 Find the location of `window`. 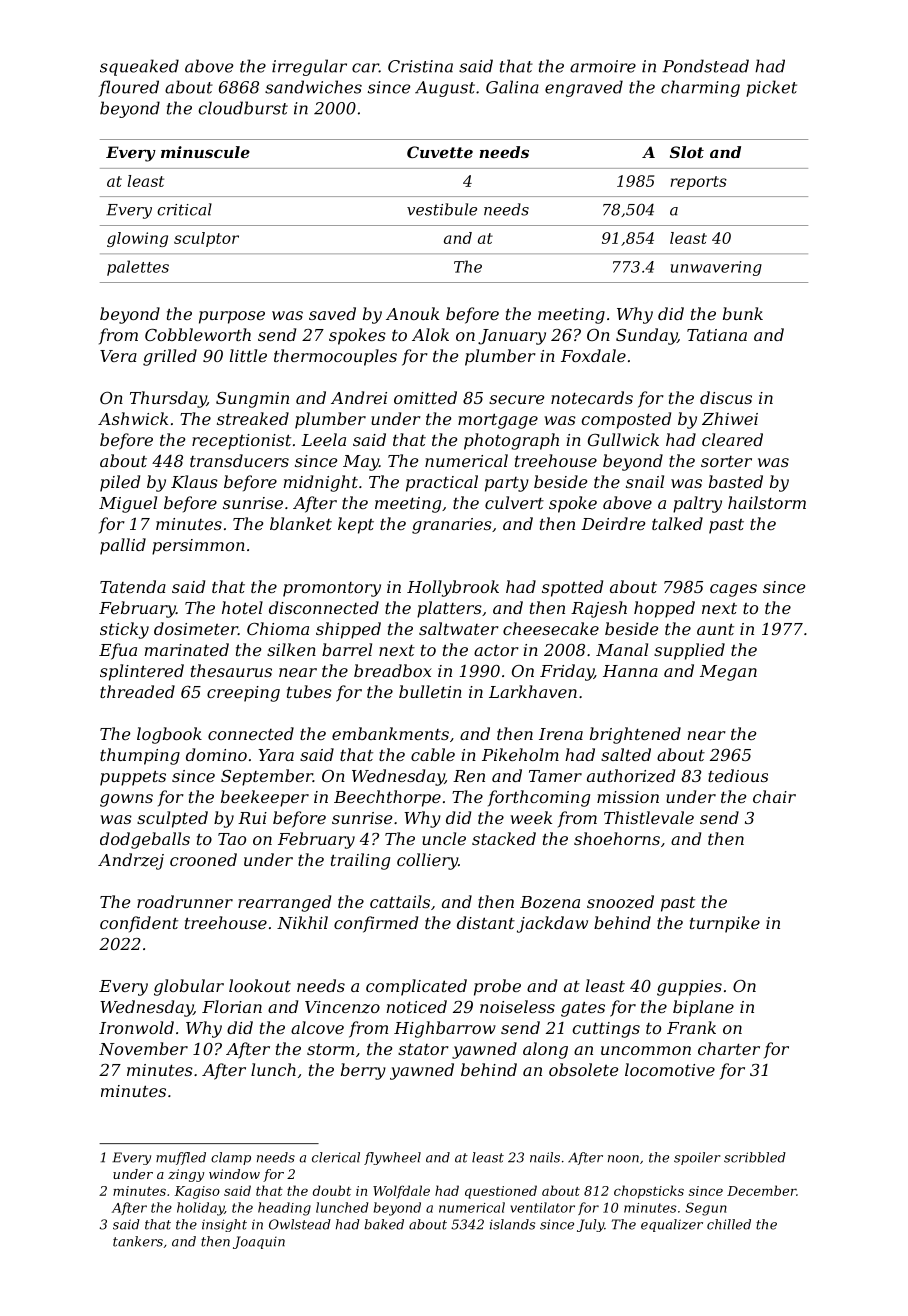

window is located at coordinates (234, 1174).
